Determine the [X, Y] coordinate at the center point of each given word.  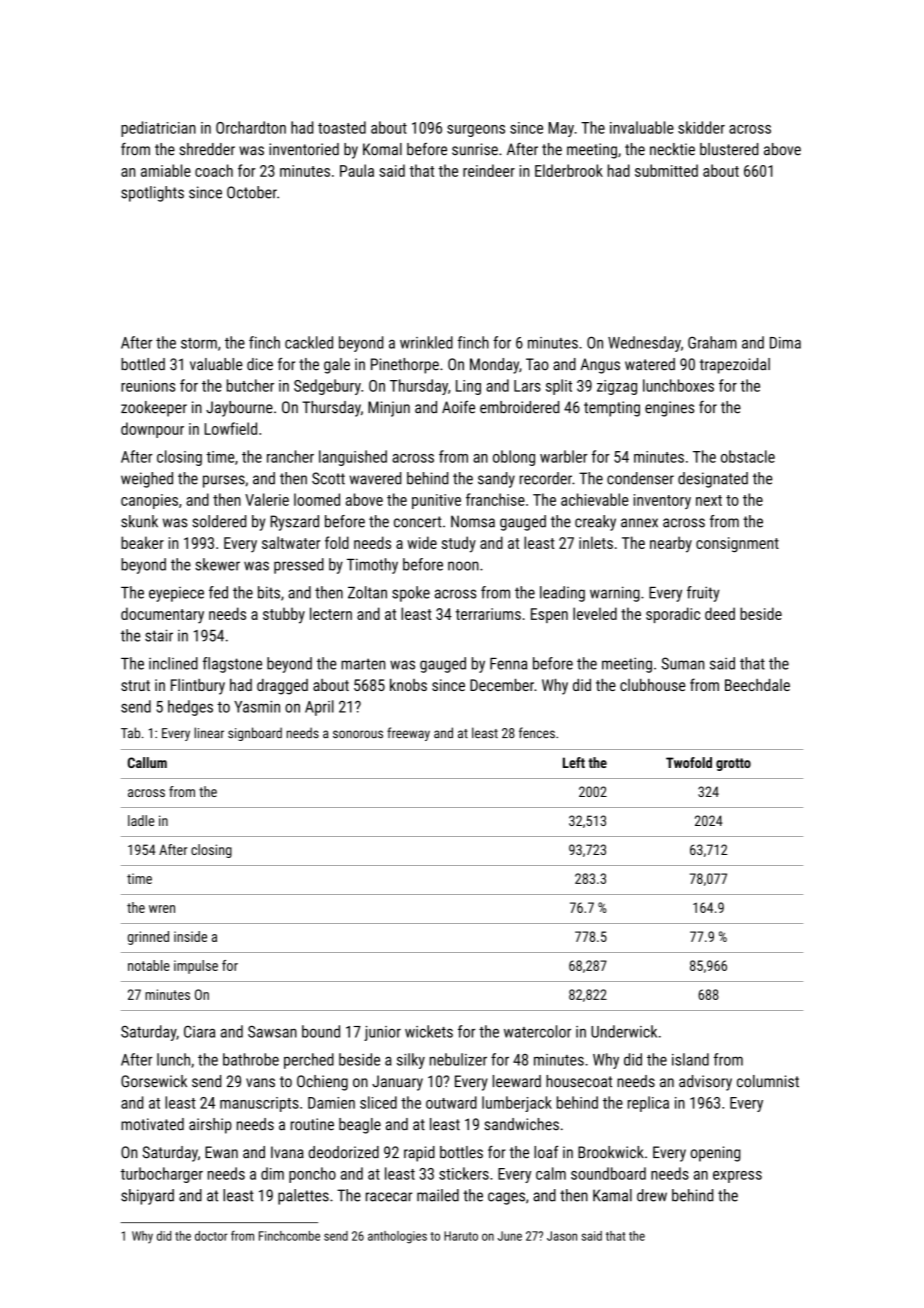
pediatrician [158, 129]
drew [652, 1195]
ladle [141, 820]
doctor [211, 1236]
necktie [672, 149]
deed [720, 613]
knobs [408, 685]
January [397, 1083]
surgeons [476, 131]
